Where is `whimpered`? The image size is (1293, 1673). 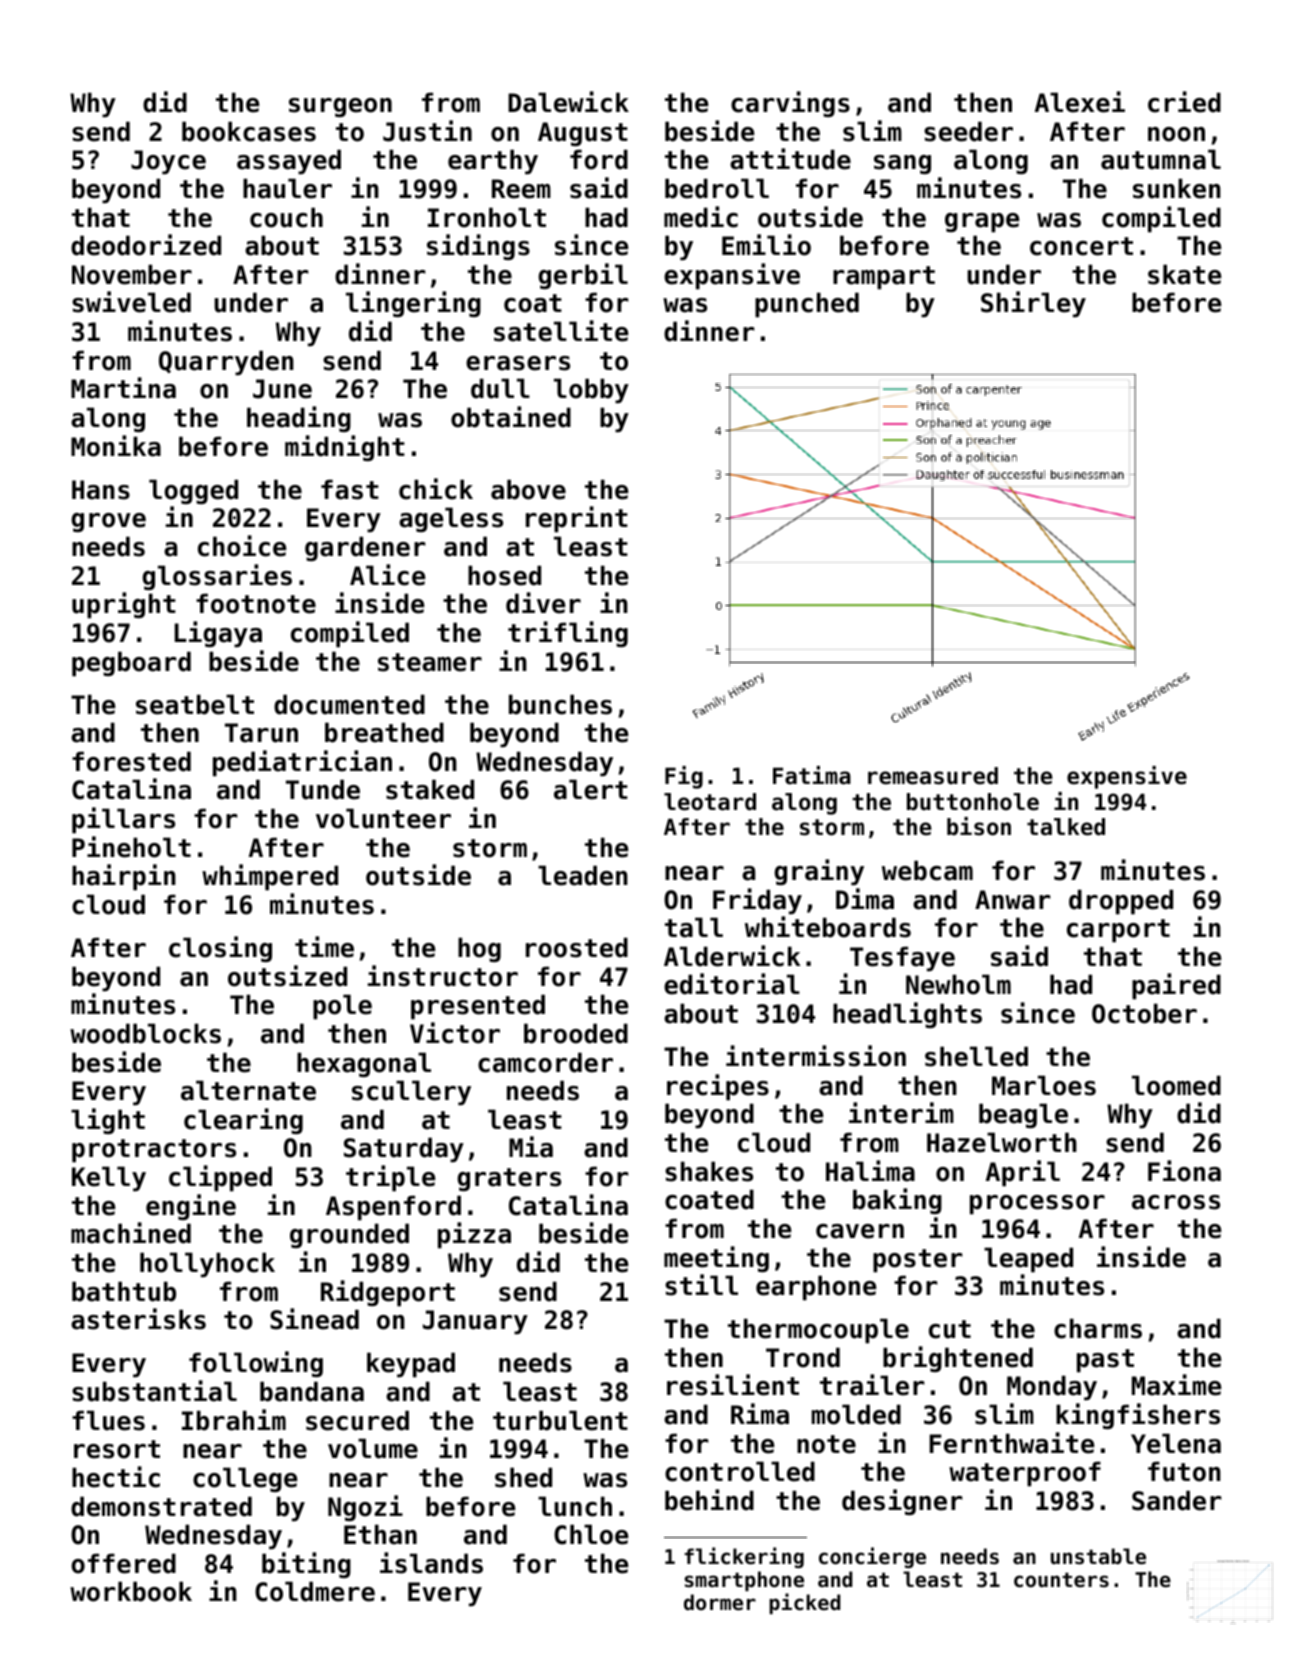
whimpered is located at coordinates (270, 877).
